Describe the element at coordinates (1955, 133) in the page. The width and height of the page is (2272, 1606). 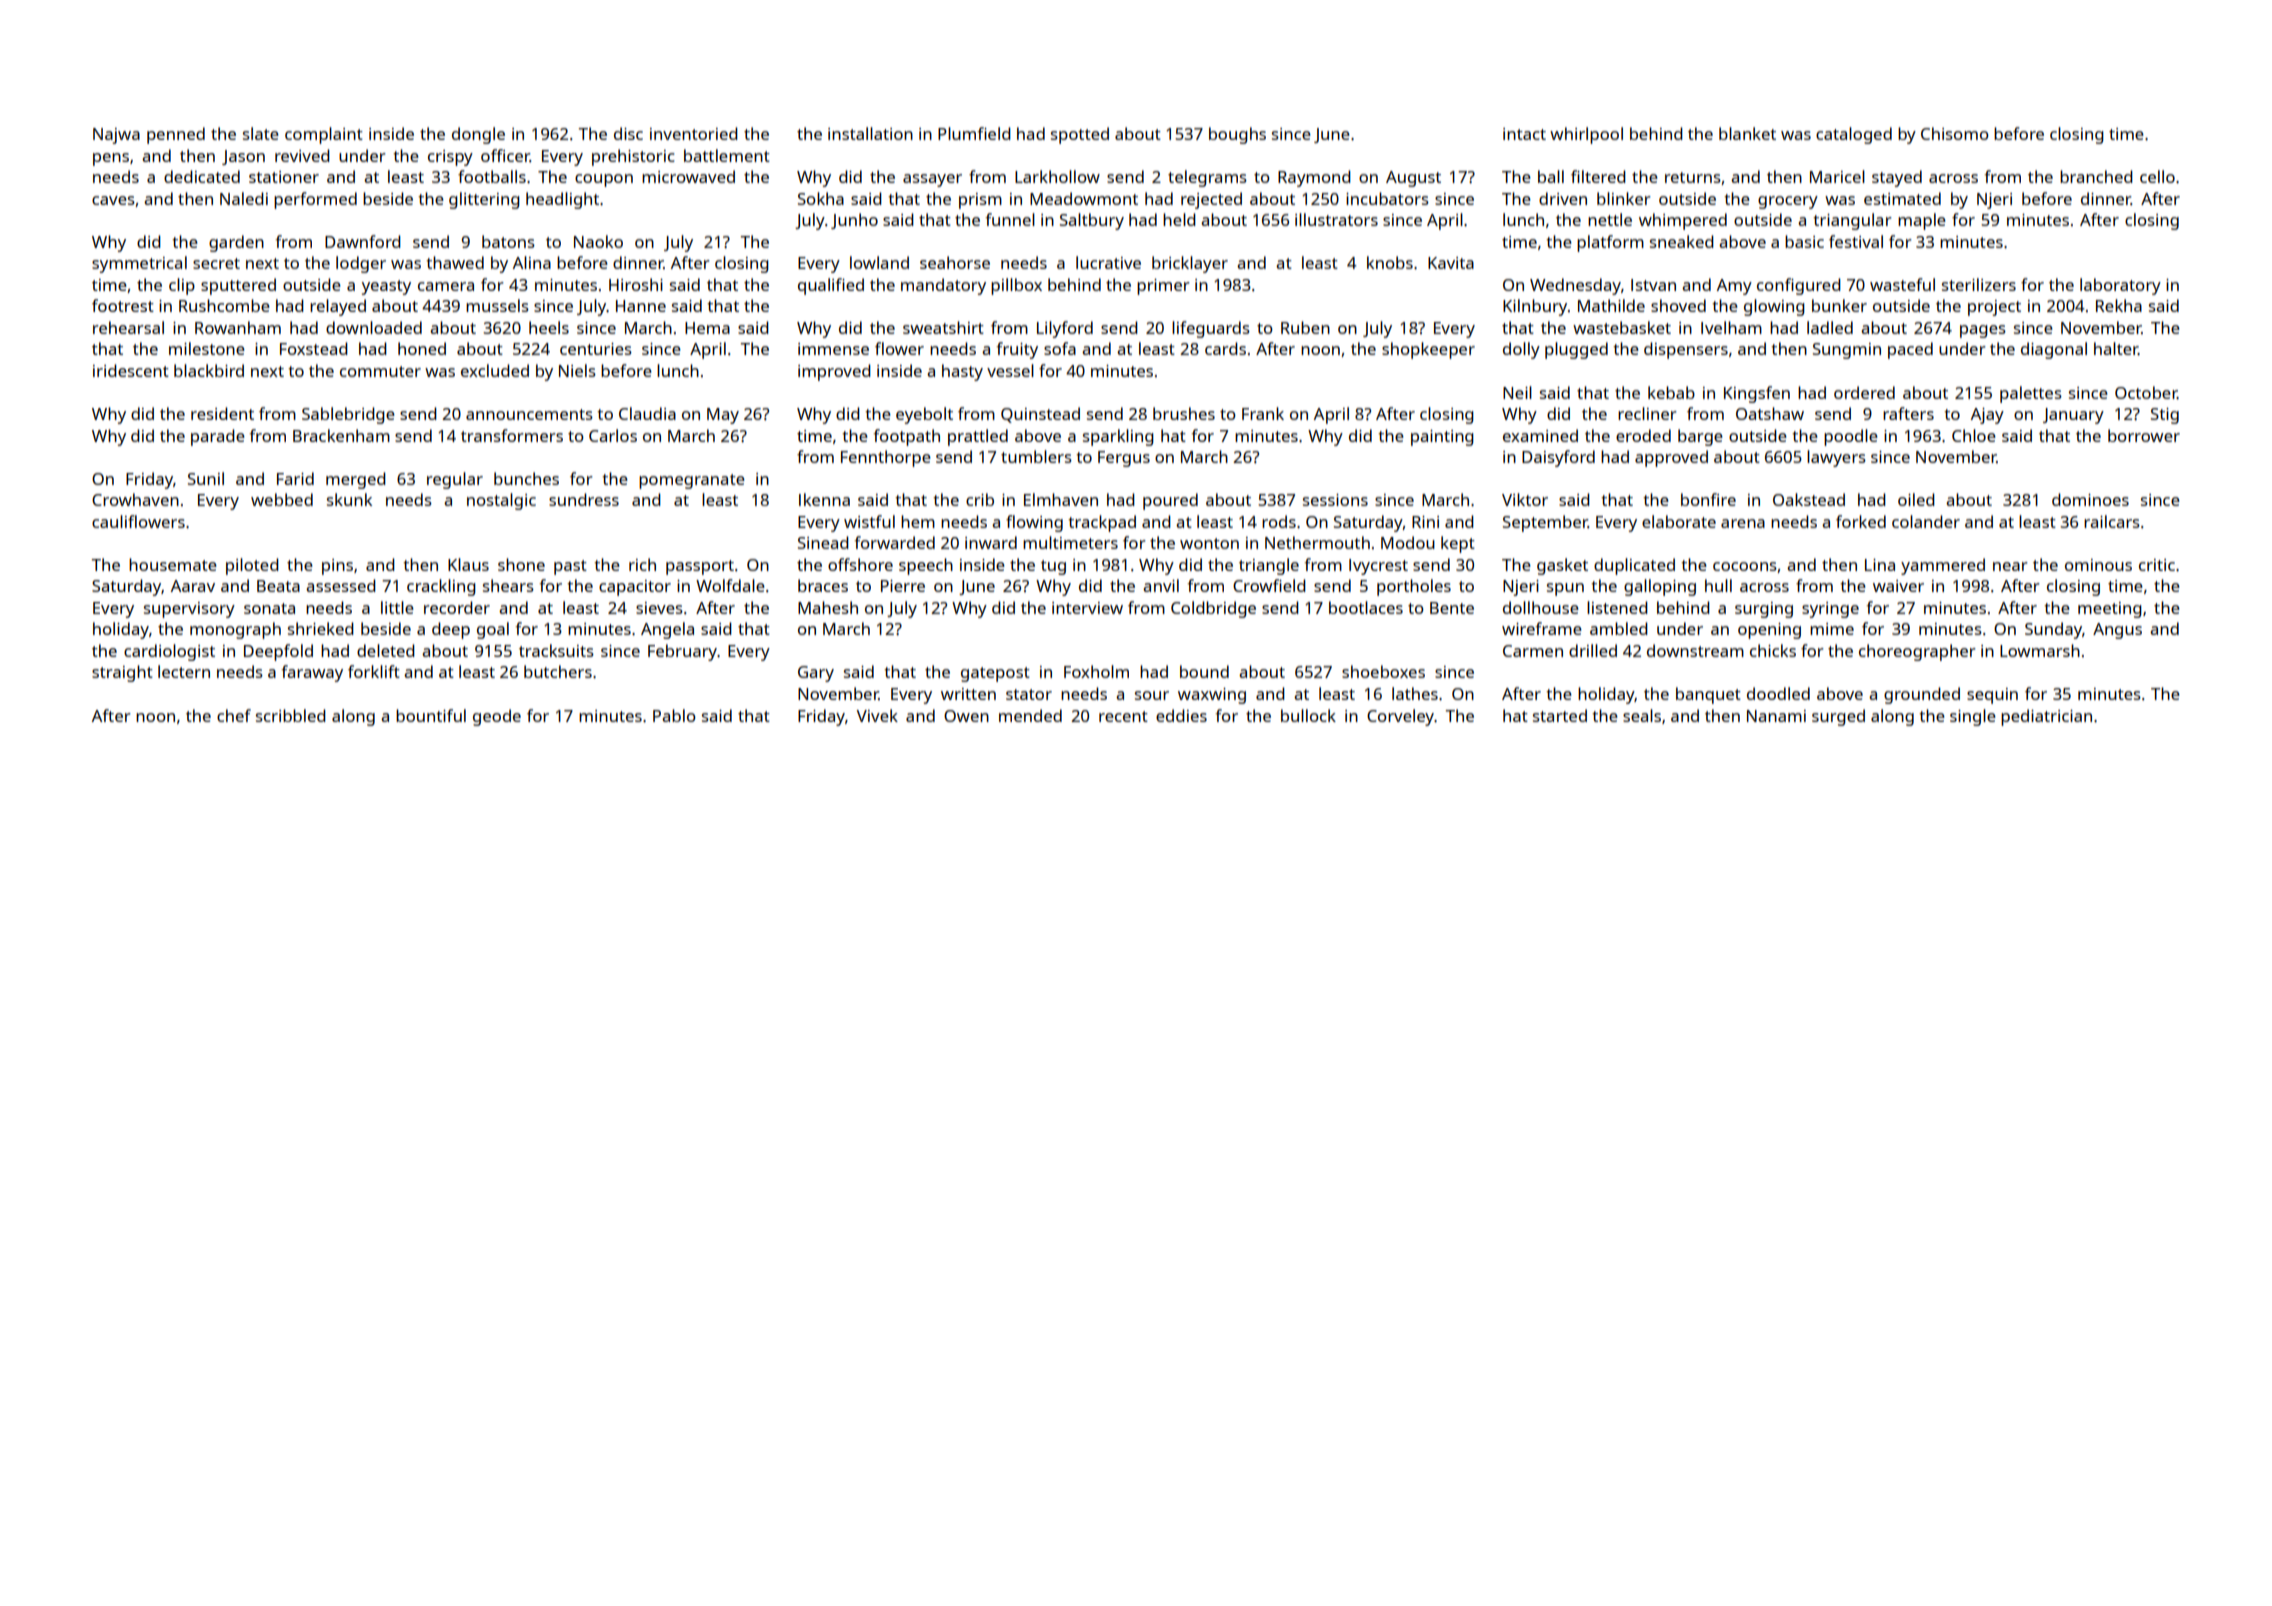
I see `Chisomo` at that location.
